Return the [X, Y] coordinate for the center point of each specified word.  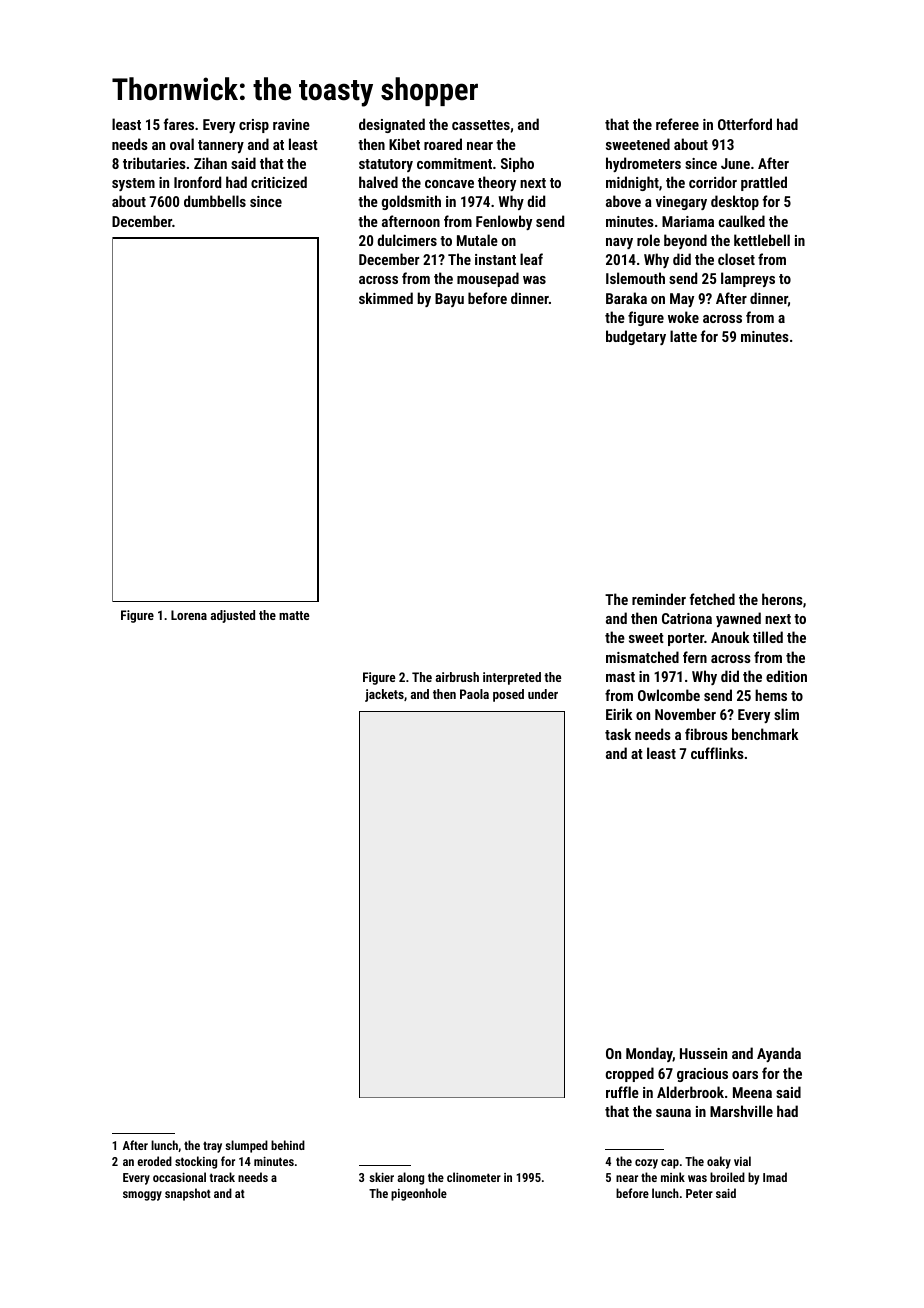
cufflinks [717, 753]
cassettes [481, 125]
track [222, 1177]
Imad [775, 1177]
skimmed [386, 298]
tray [212, 1147]
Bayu [449, 300]
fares [179, 124]
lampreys [748, 279]
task [618, 734]
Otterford [745, 124]
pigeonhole [419, 1194]
